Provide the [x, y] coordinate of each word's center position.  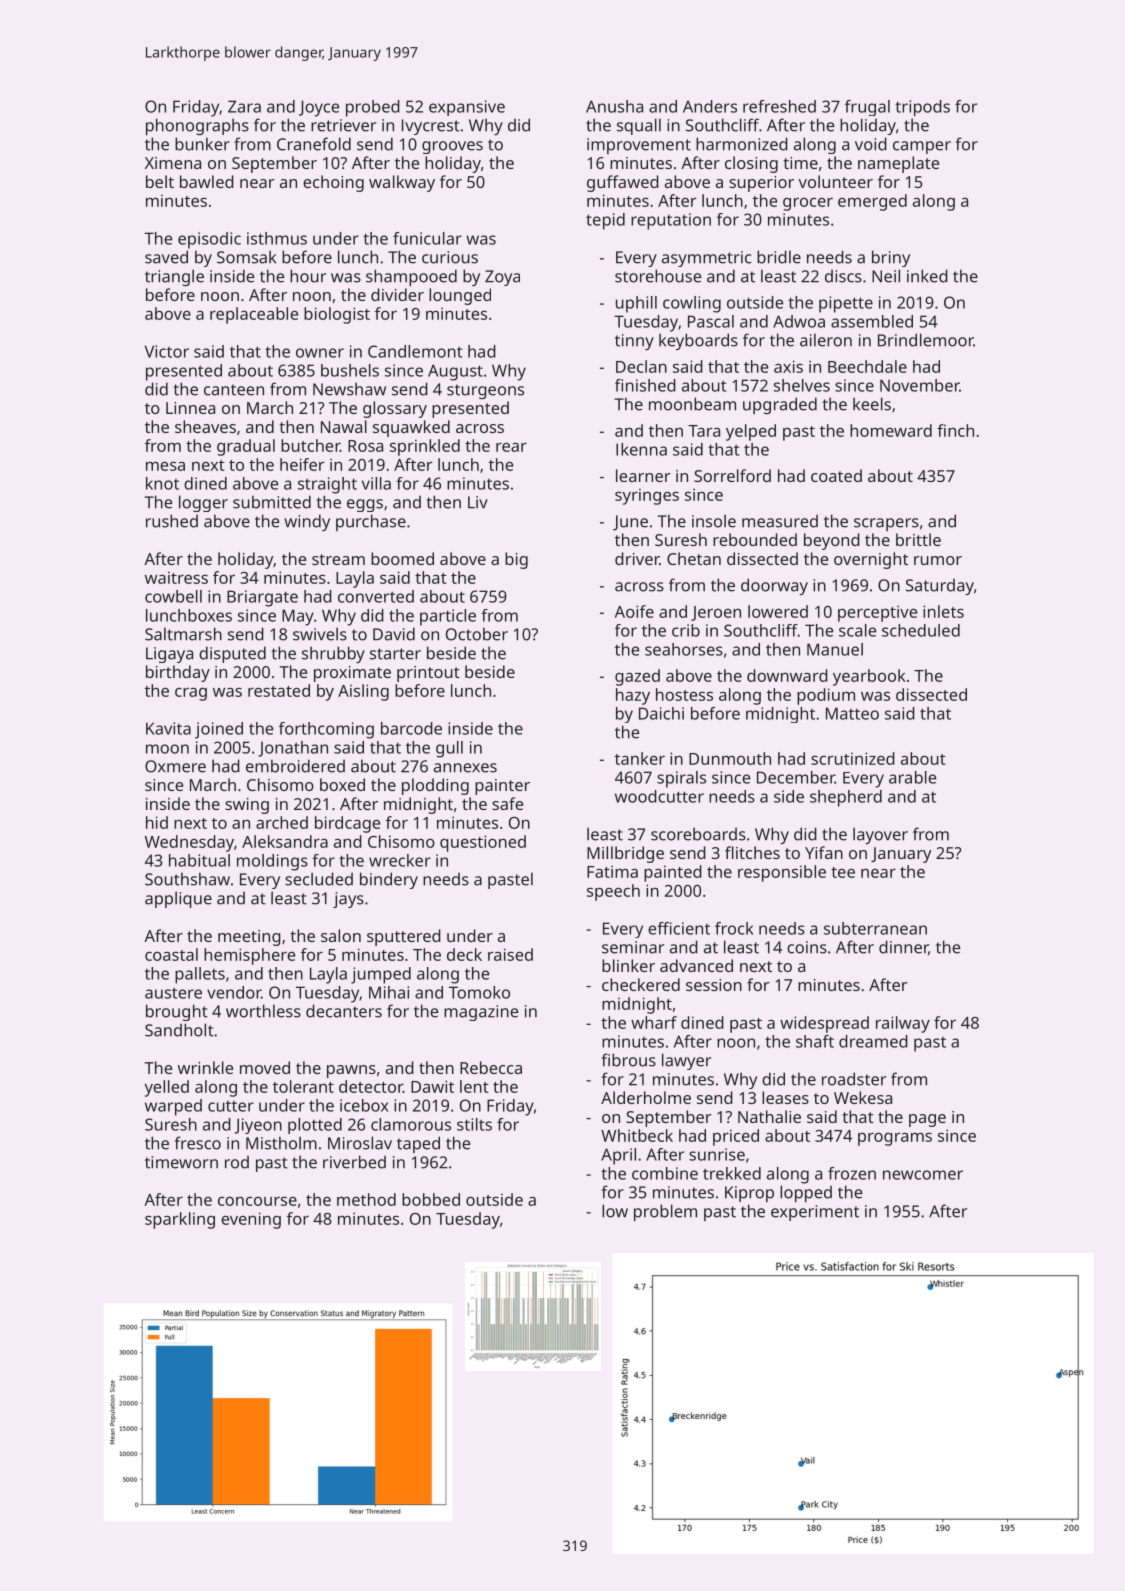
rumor [938, 560]
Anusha [614, 106]
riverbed [354, 1162]
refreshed [779, 106]
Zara [244, 106]
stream [338, 559]
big [516, 560]
